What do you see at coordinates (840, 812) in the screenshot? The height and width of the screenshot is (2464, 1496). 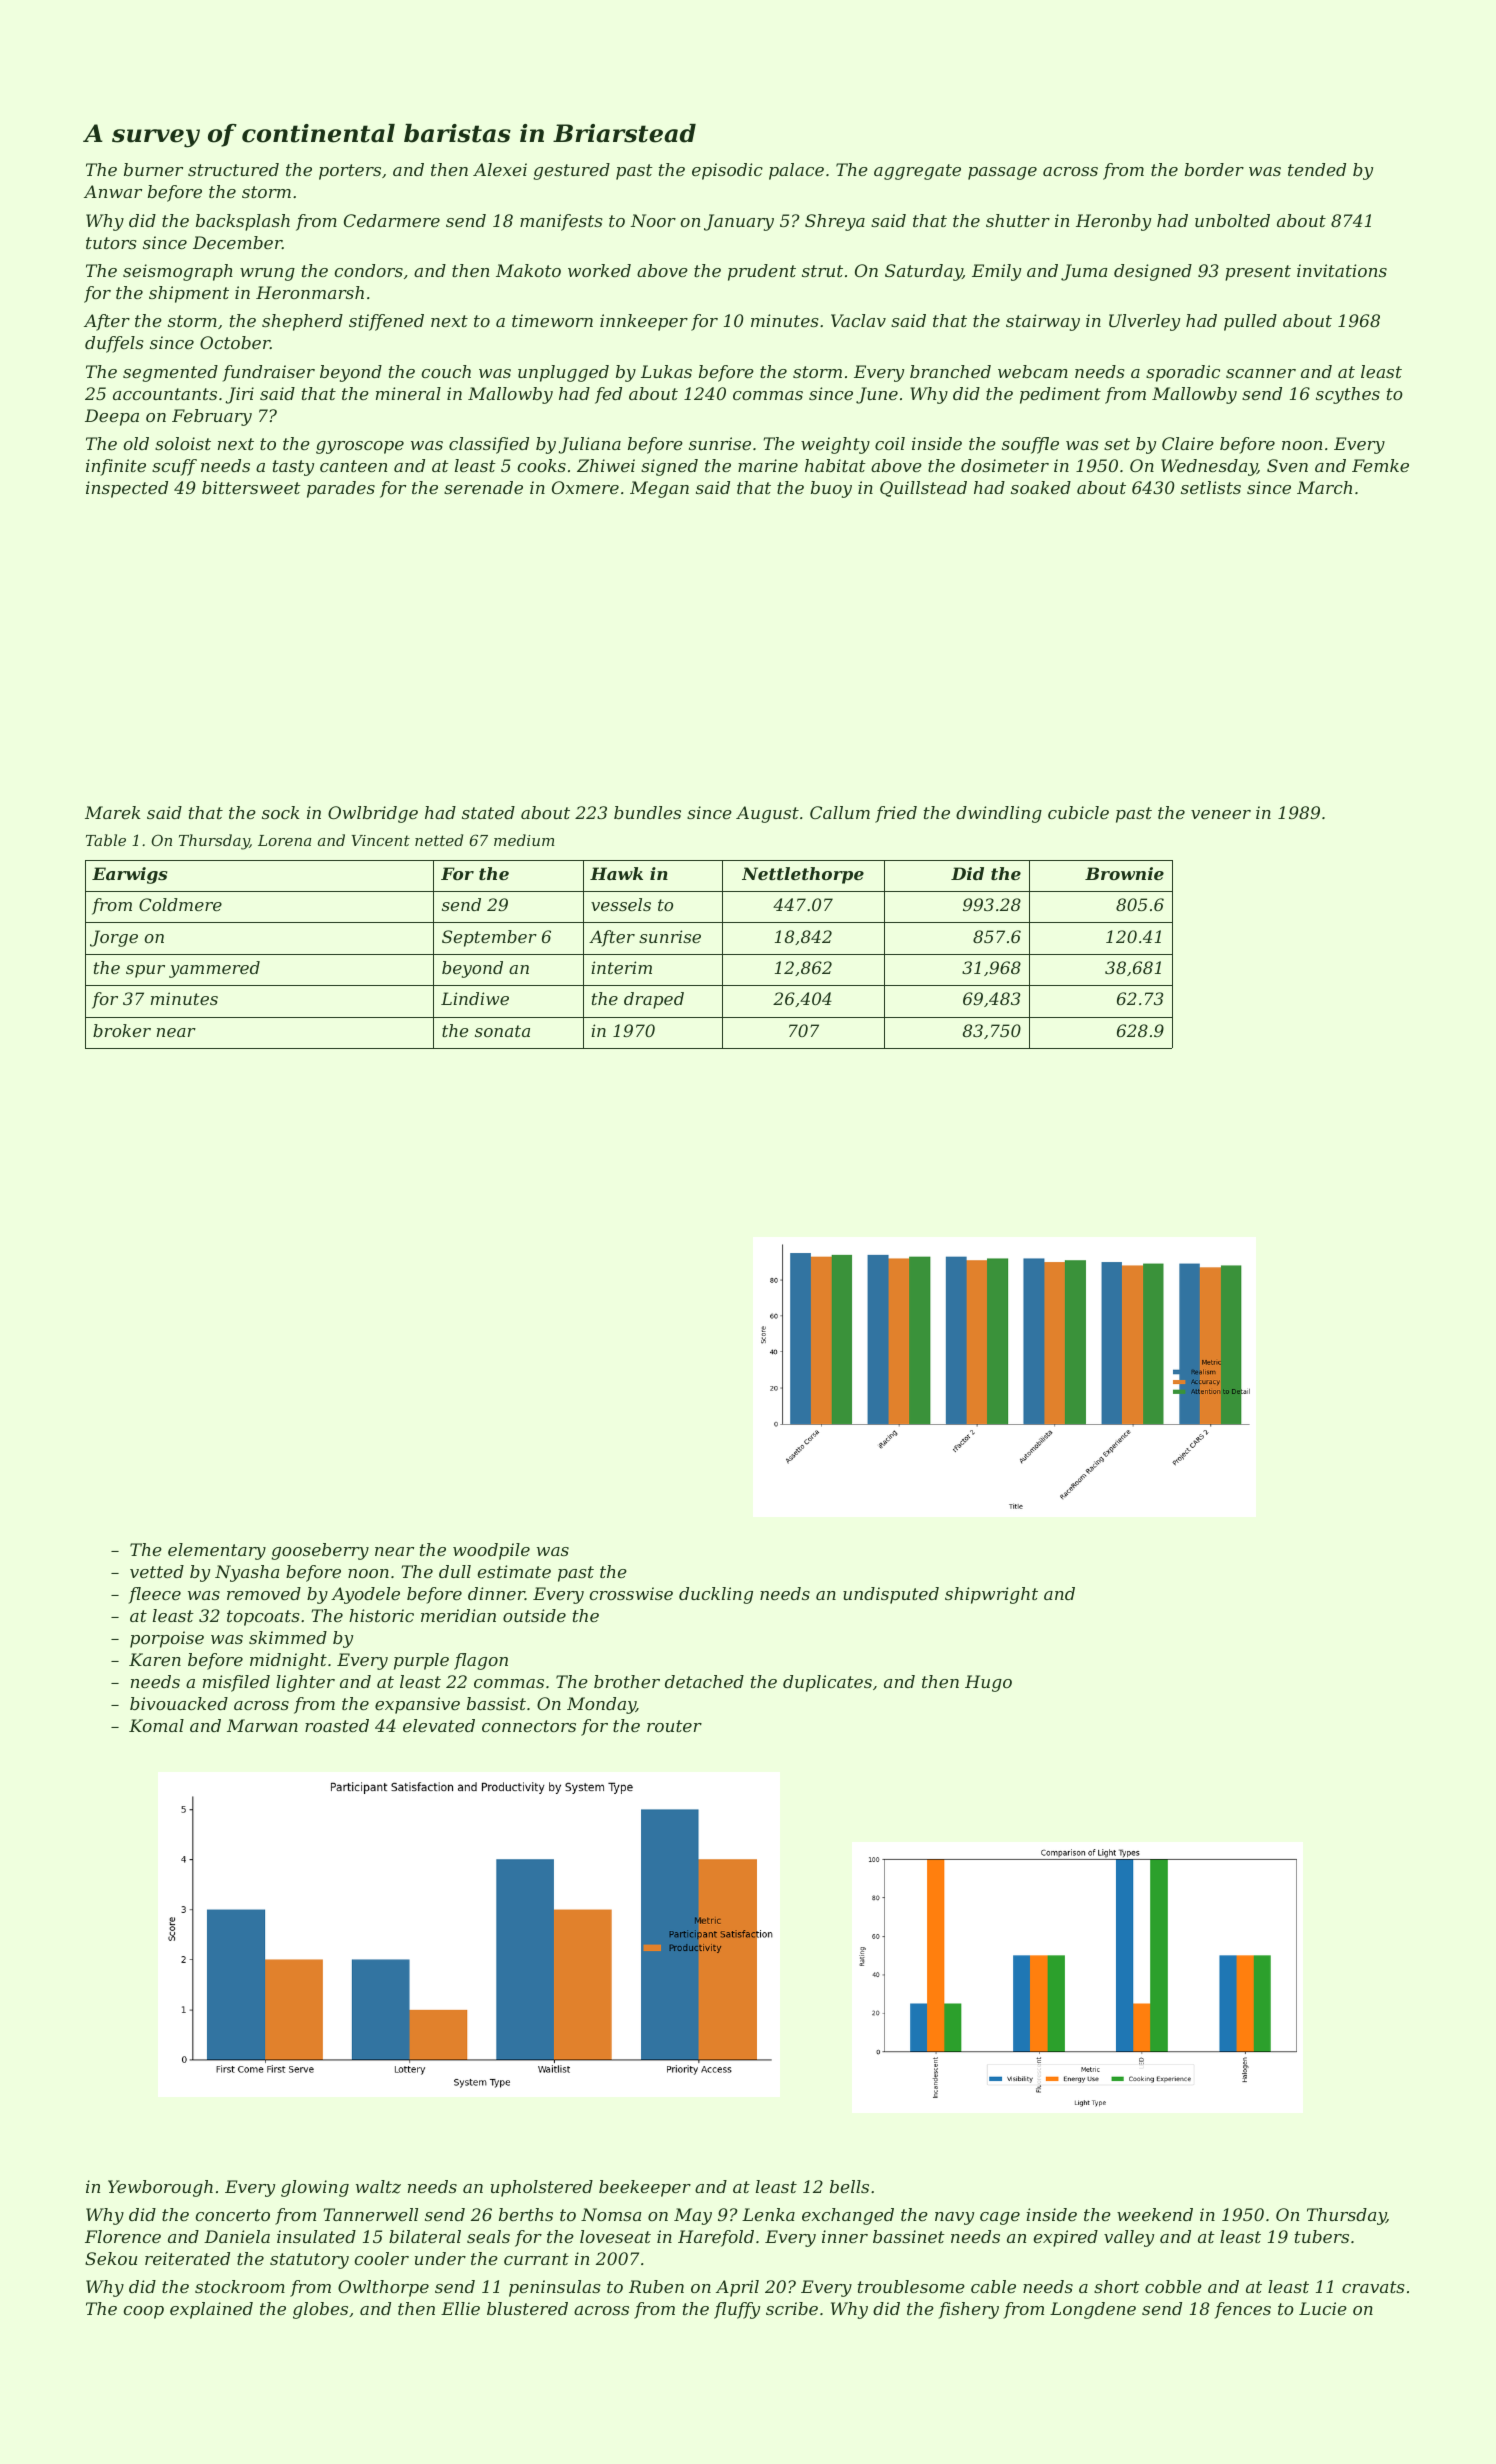 I see `Callum` at bounding box center [840, 812].
